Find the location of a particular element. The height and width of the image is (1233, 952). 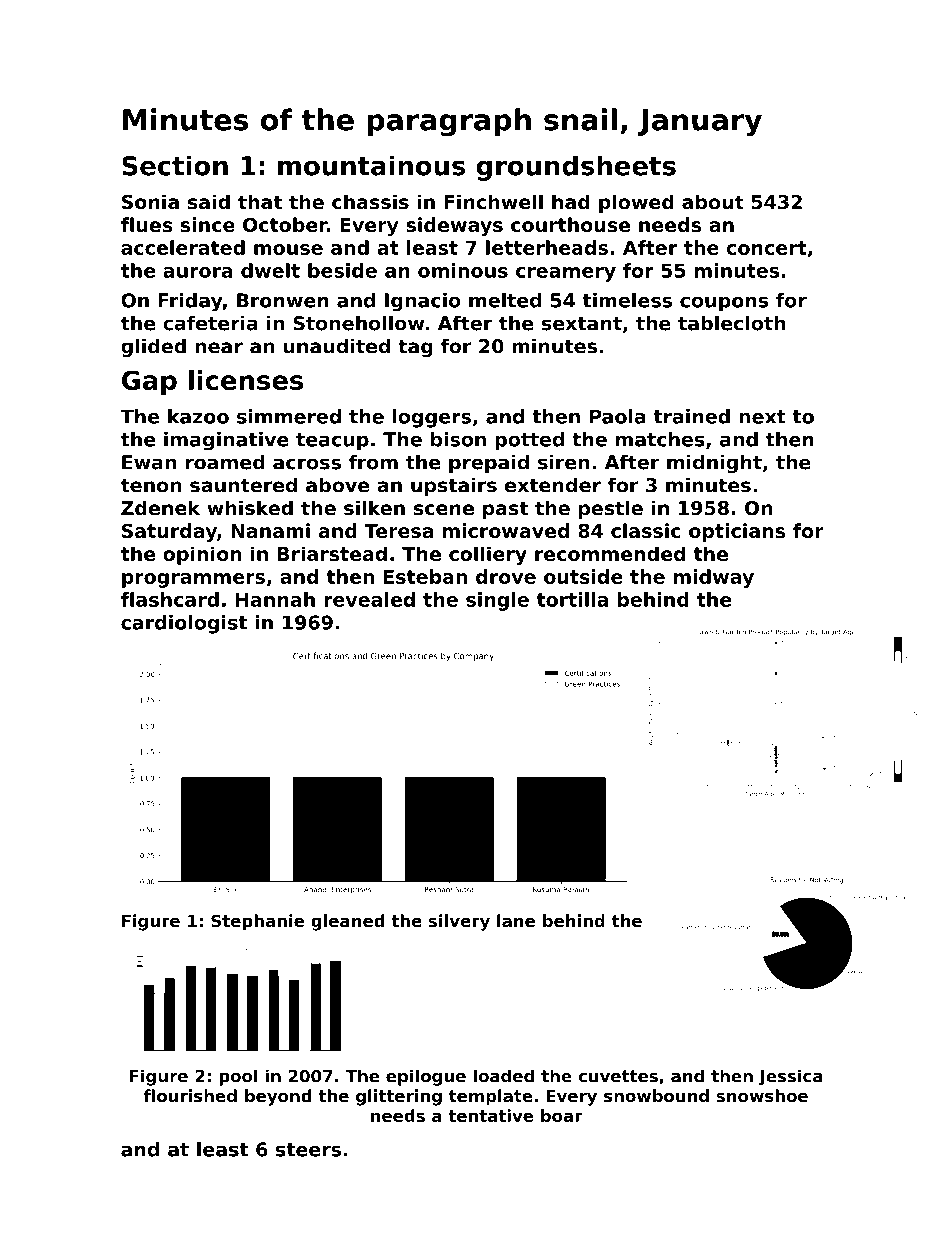

Section is located at coordinates (175, 165).
